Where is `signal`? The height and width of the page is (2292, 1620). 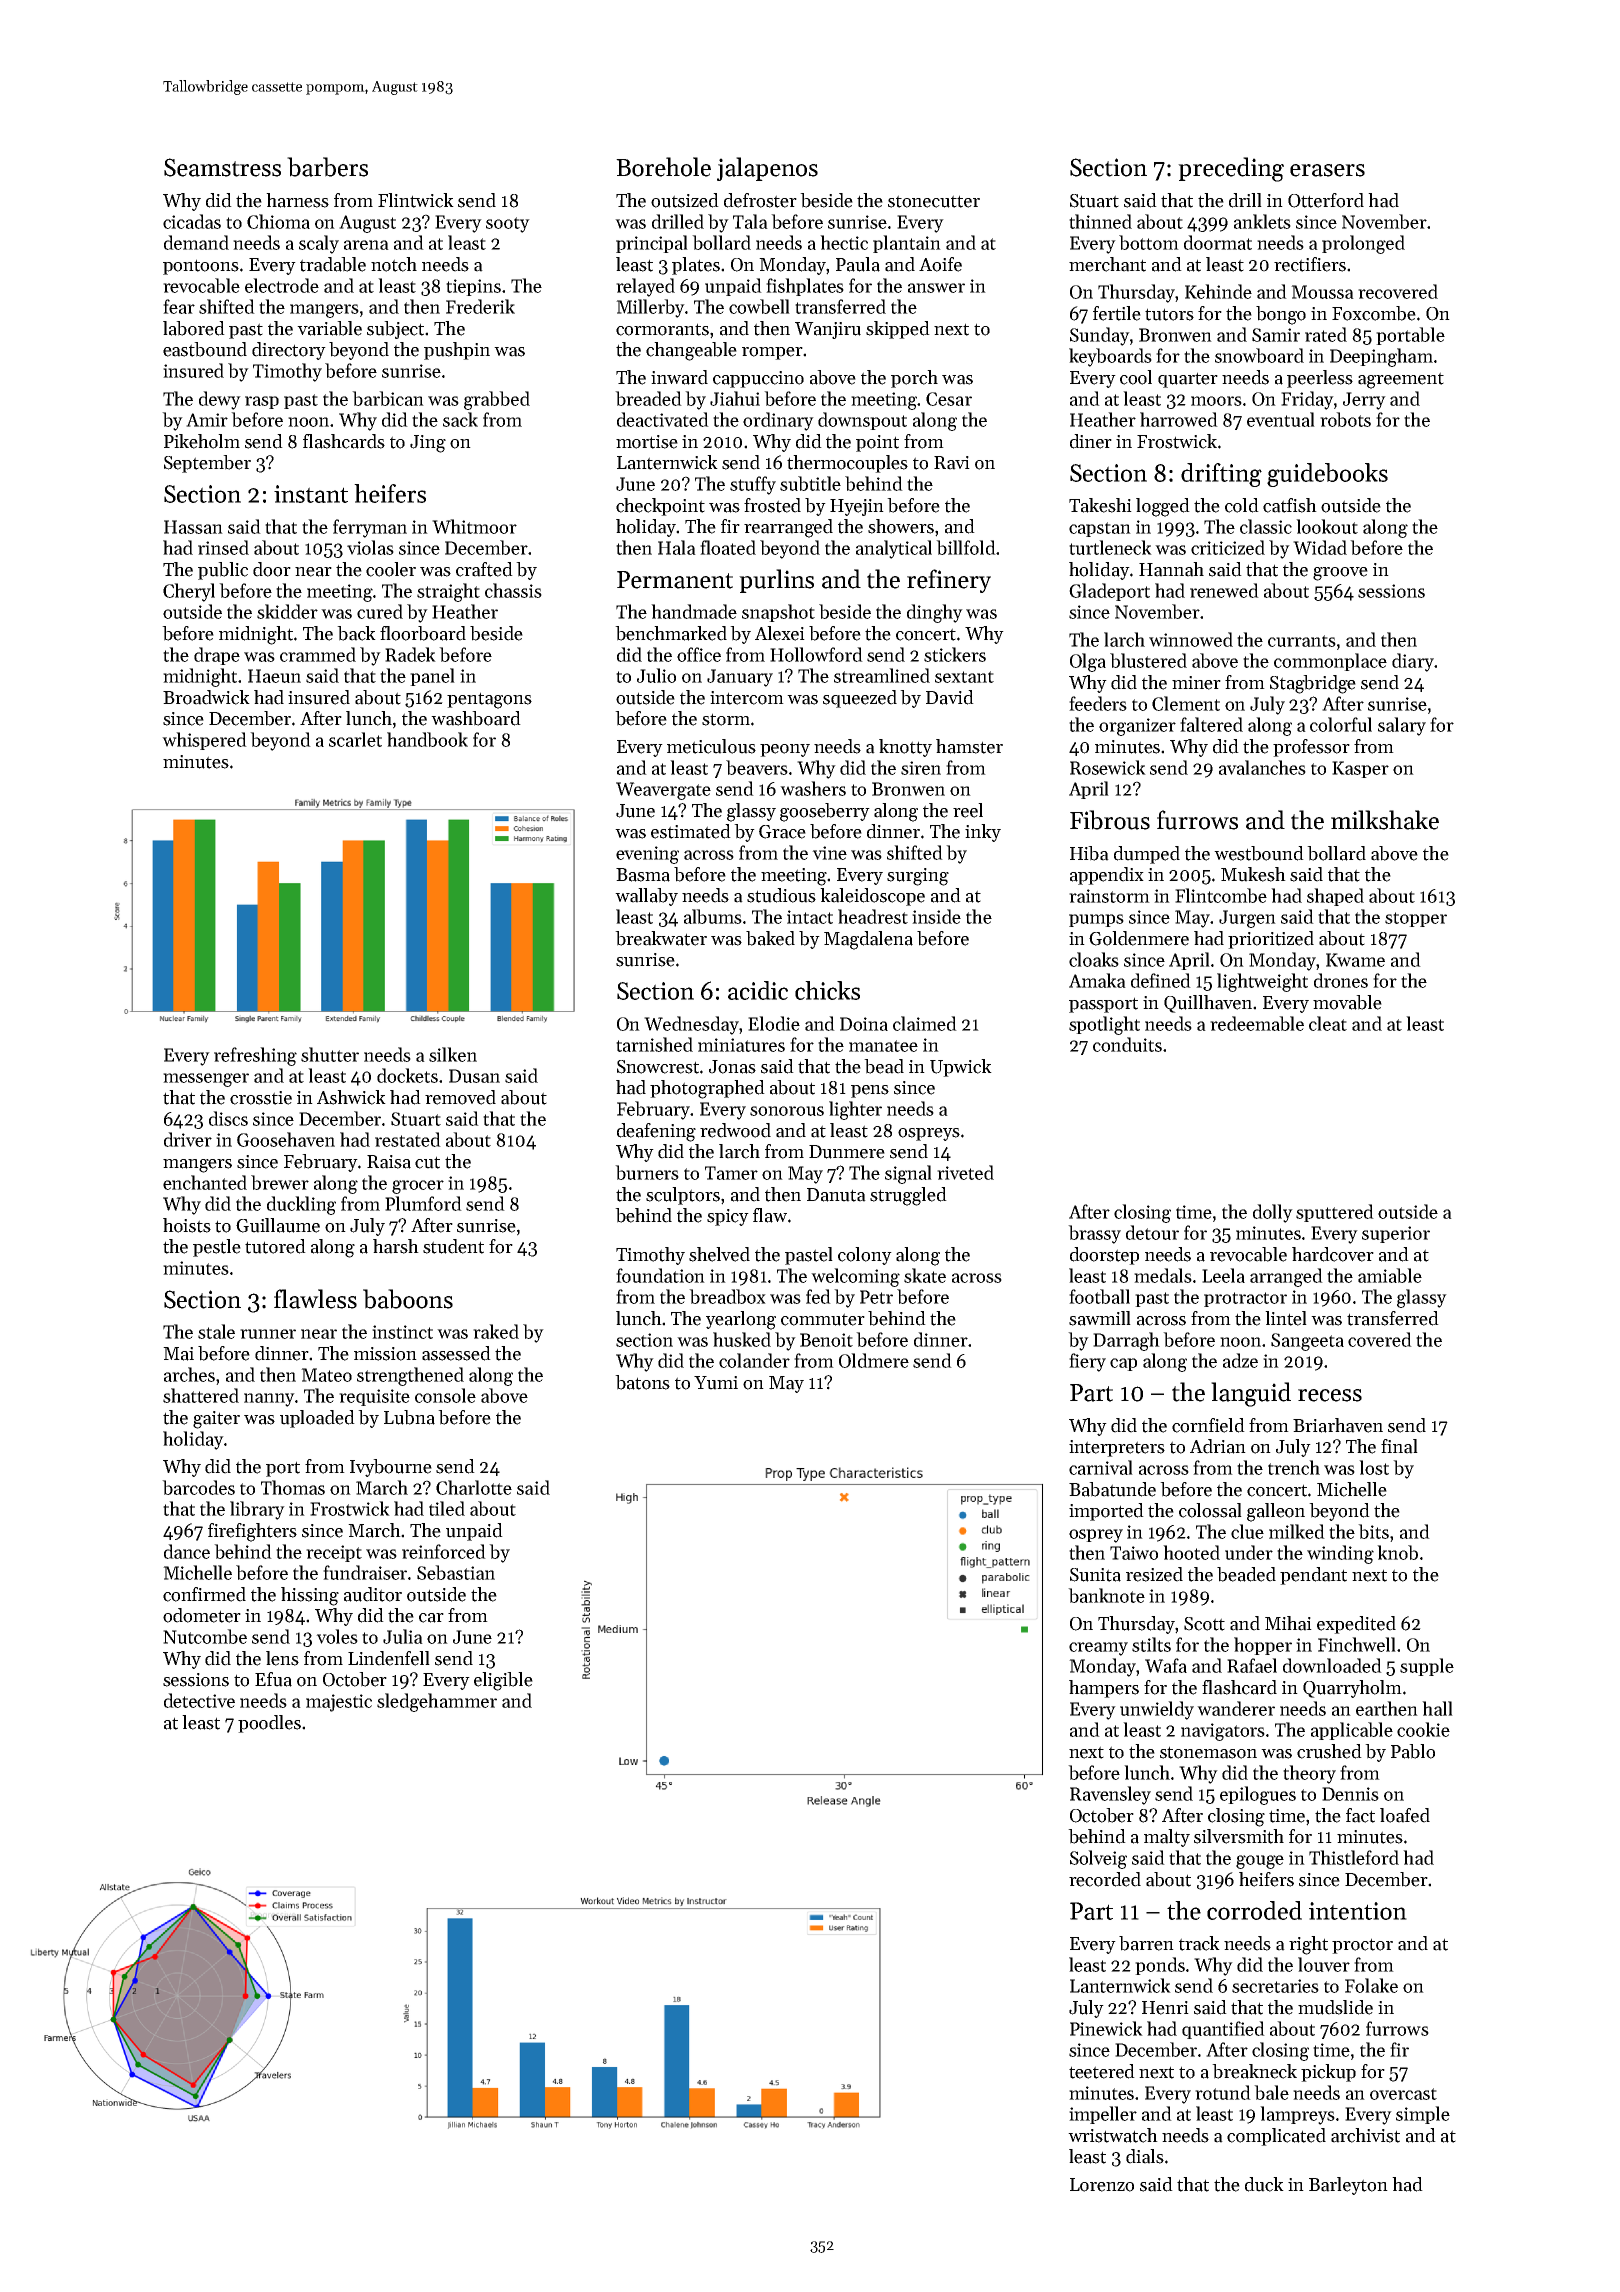
signal is located at coordinates (908, 1174).
